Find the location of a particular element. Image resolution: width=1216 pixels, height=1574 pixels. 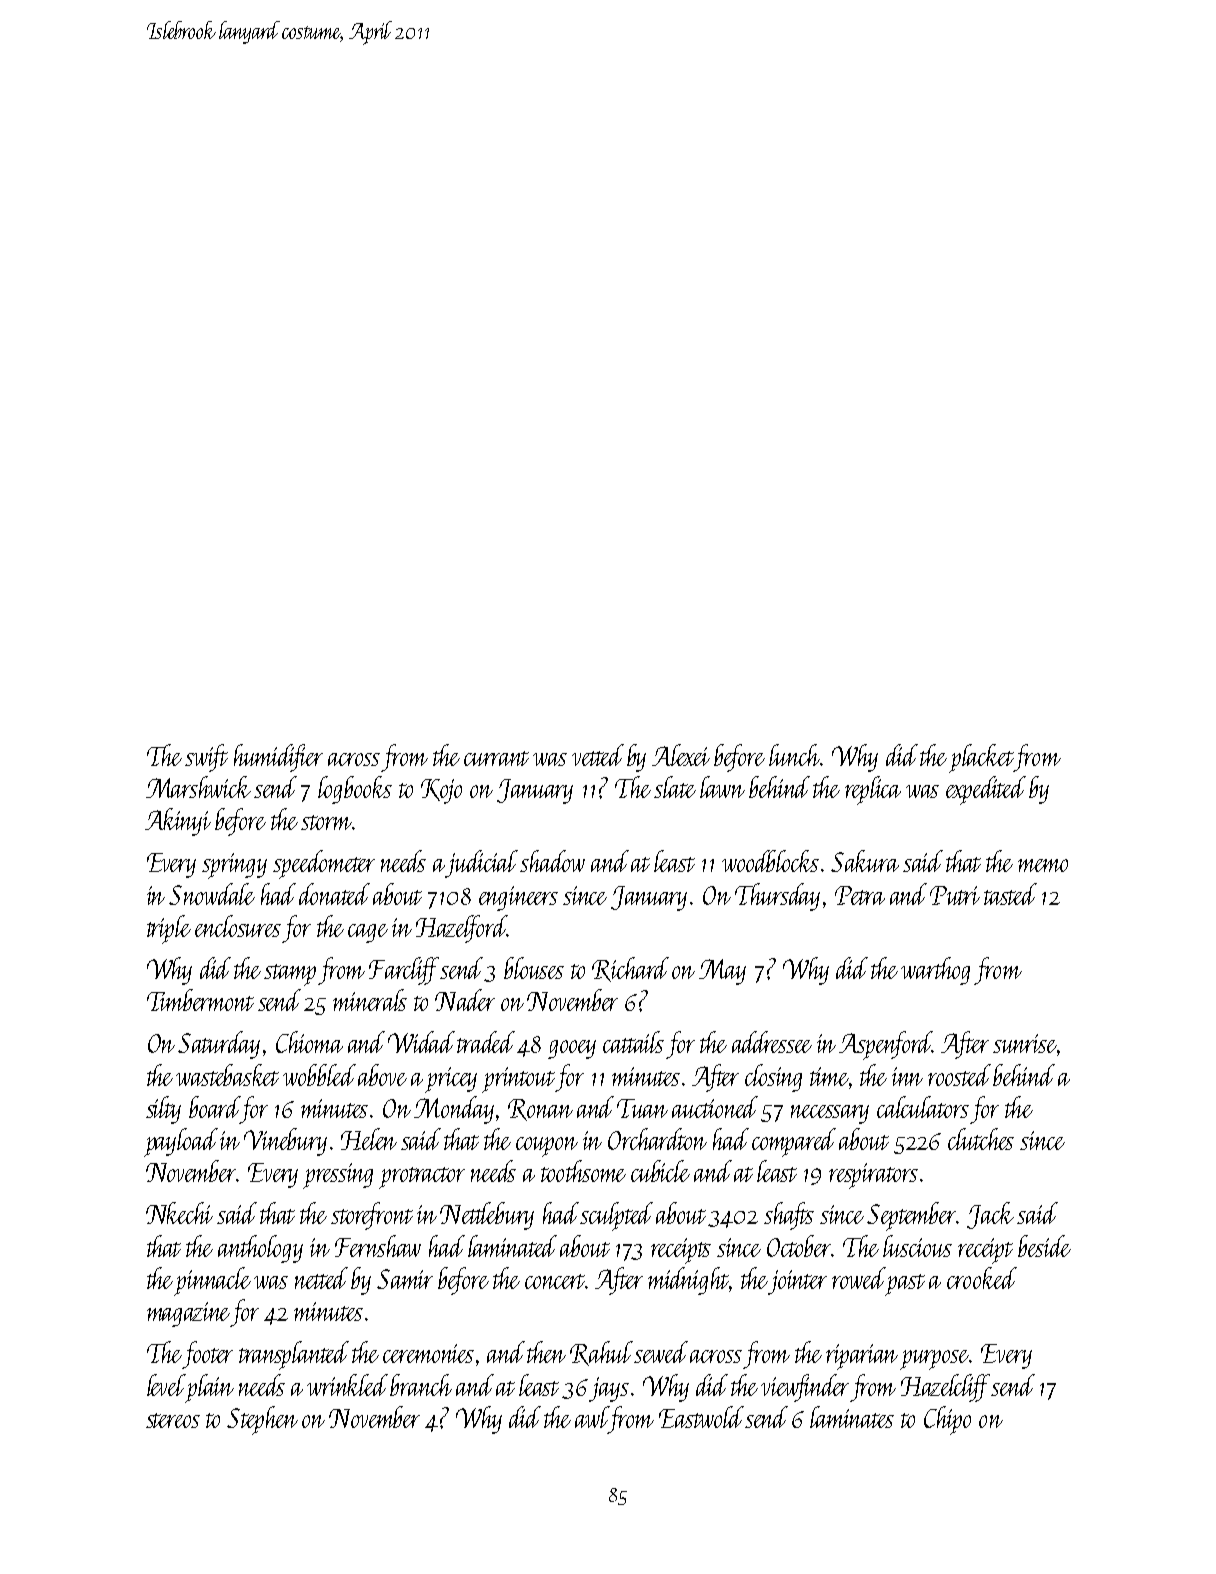

warthog is located at coordinates (935, 971).
